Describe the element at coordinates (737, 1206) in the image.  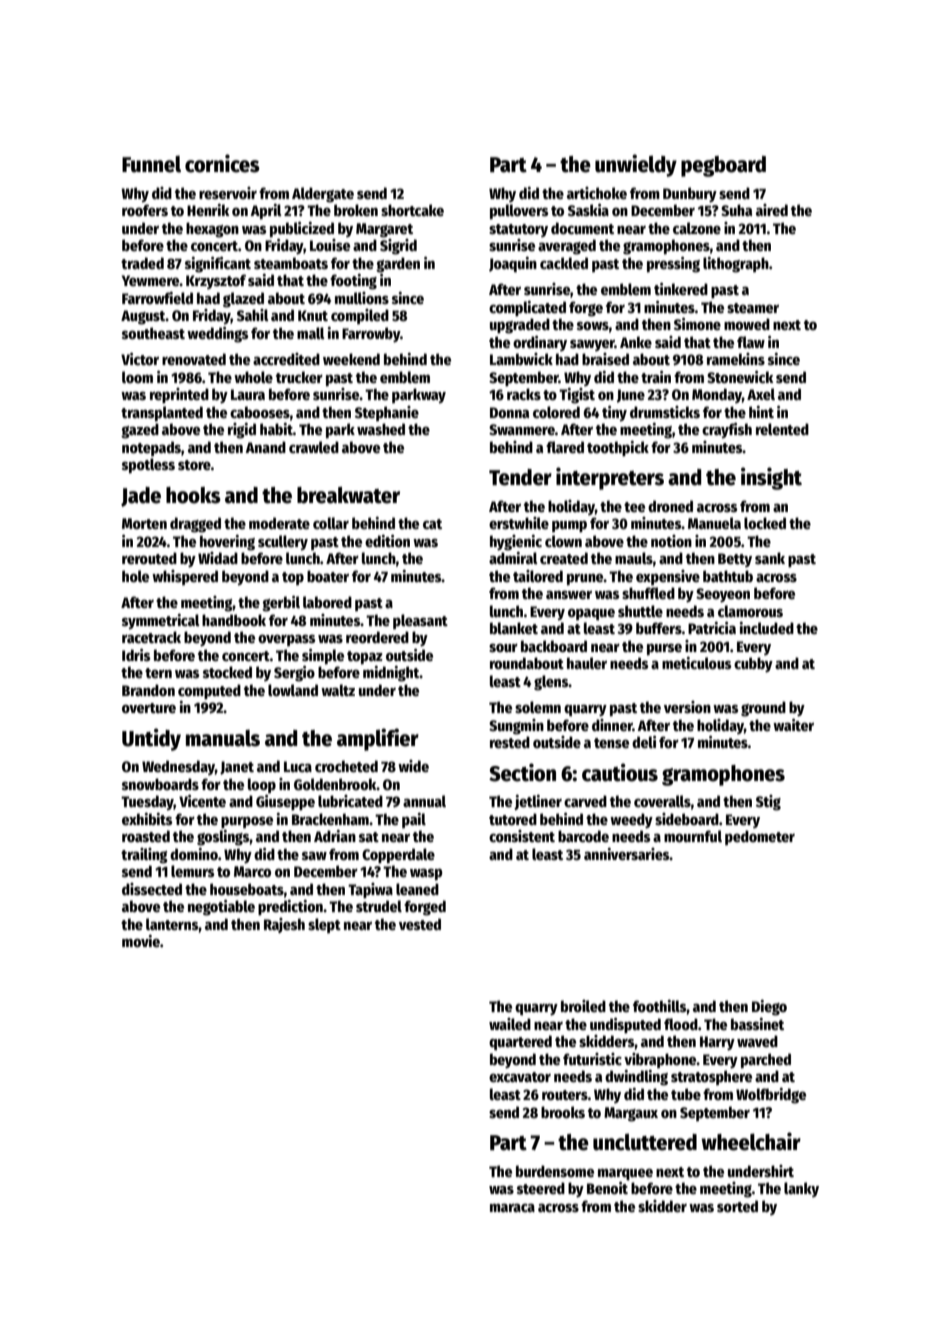
I see `sorted` at that location.
